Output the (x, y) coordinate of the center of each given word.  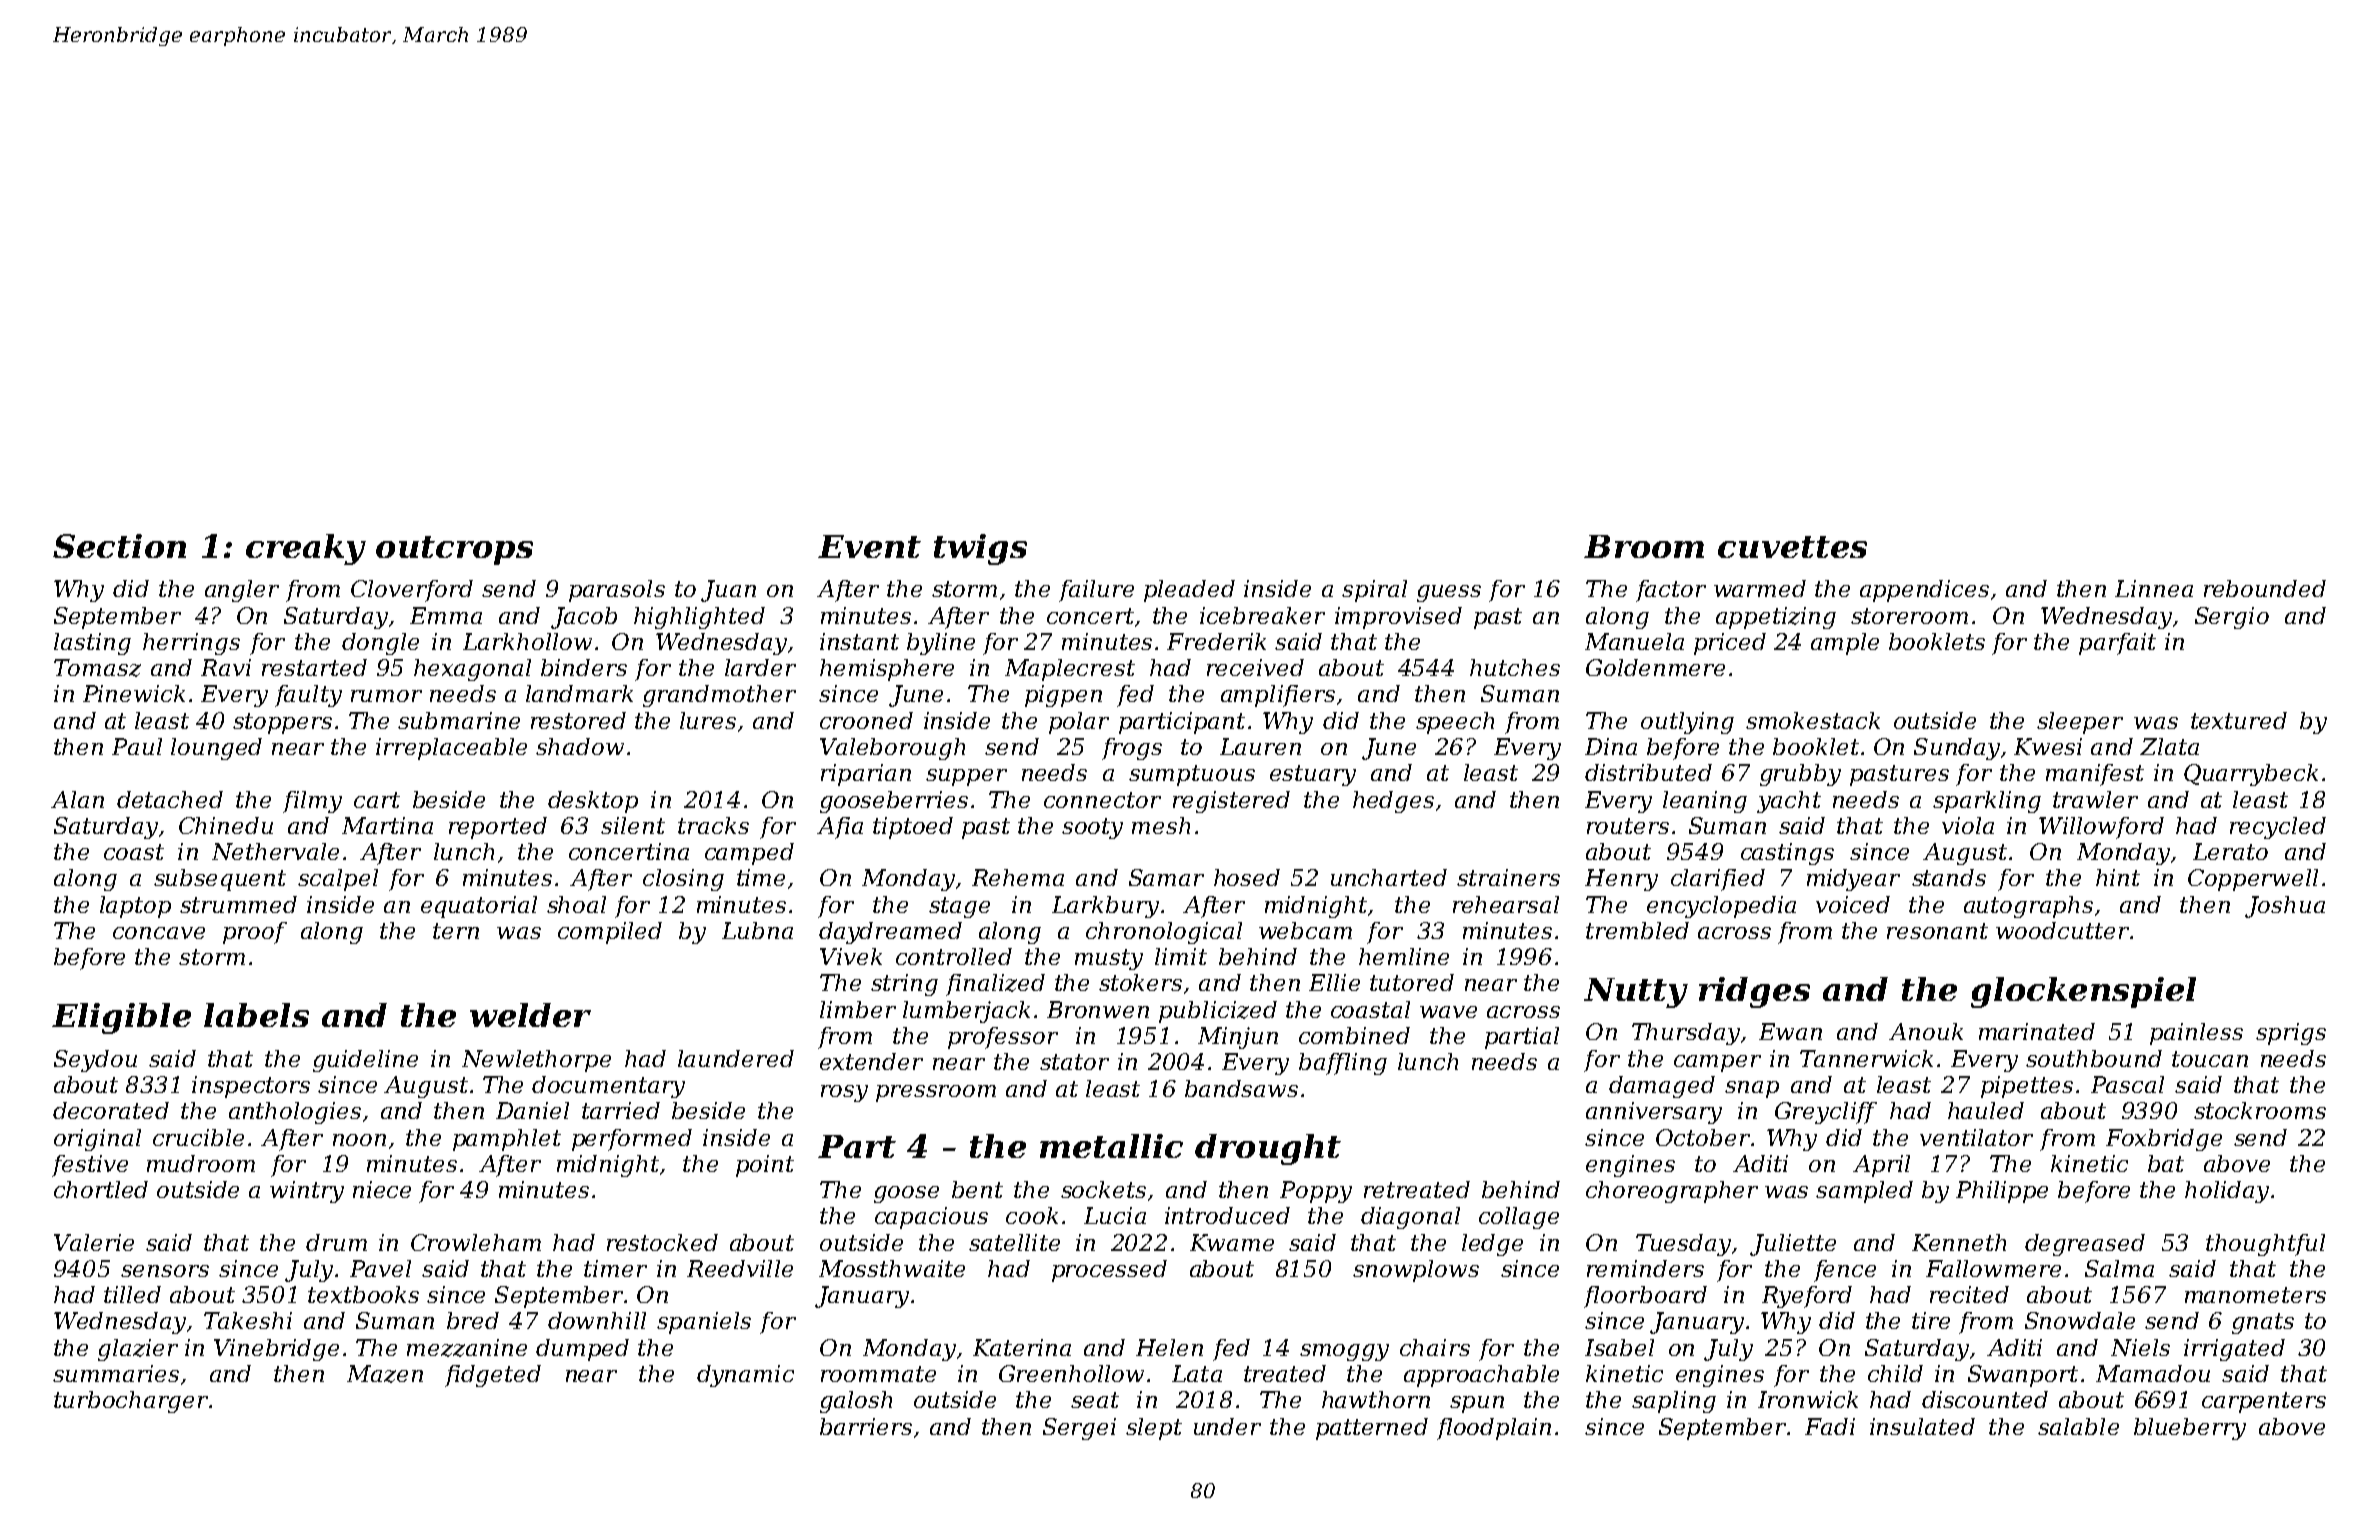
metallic (1111, 1146)
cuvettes (1792, 547)
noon (359, 1140)
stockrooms (2260, 1110)
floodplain (1494, 1429)
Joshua (2285, 907)
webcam (1305, 930)
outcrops (454, 550)
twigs (980, 549)
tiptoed (913, 828)
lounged (216, 749)
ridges (1754, 992)
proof (255, 933)
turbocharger (131, 1402)
